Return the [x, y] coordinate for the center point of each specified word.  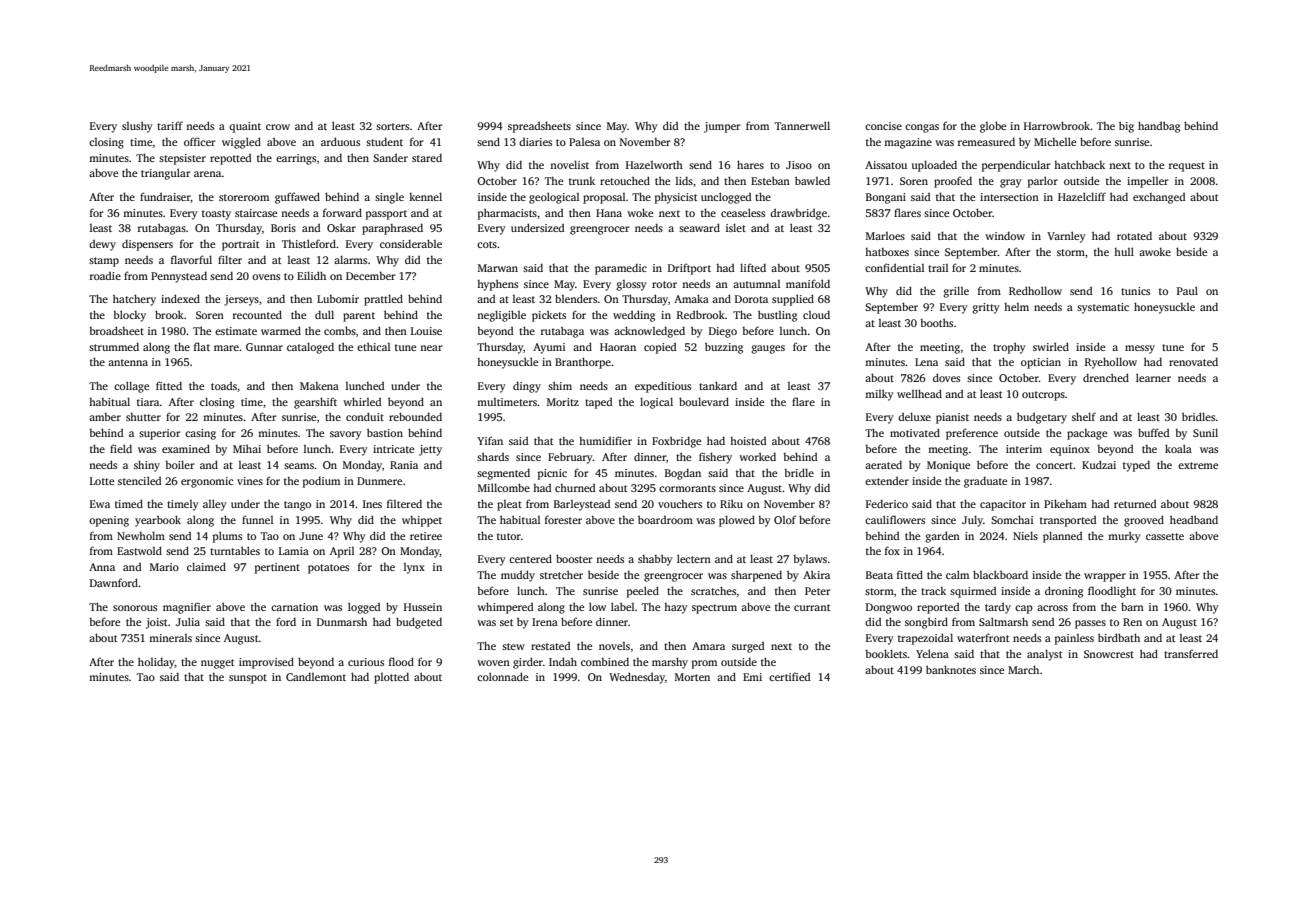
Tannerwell [802, 125]
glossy [631, 285]
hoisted [748, 441]
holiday [156, 663]
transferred [1191, 653]
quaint [245, 127]
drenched [1106, 377]
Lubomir [338, 299]
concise [883, 126]
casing [200, 434]
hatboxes [887, 252]
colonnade [502, 676]
